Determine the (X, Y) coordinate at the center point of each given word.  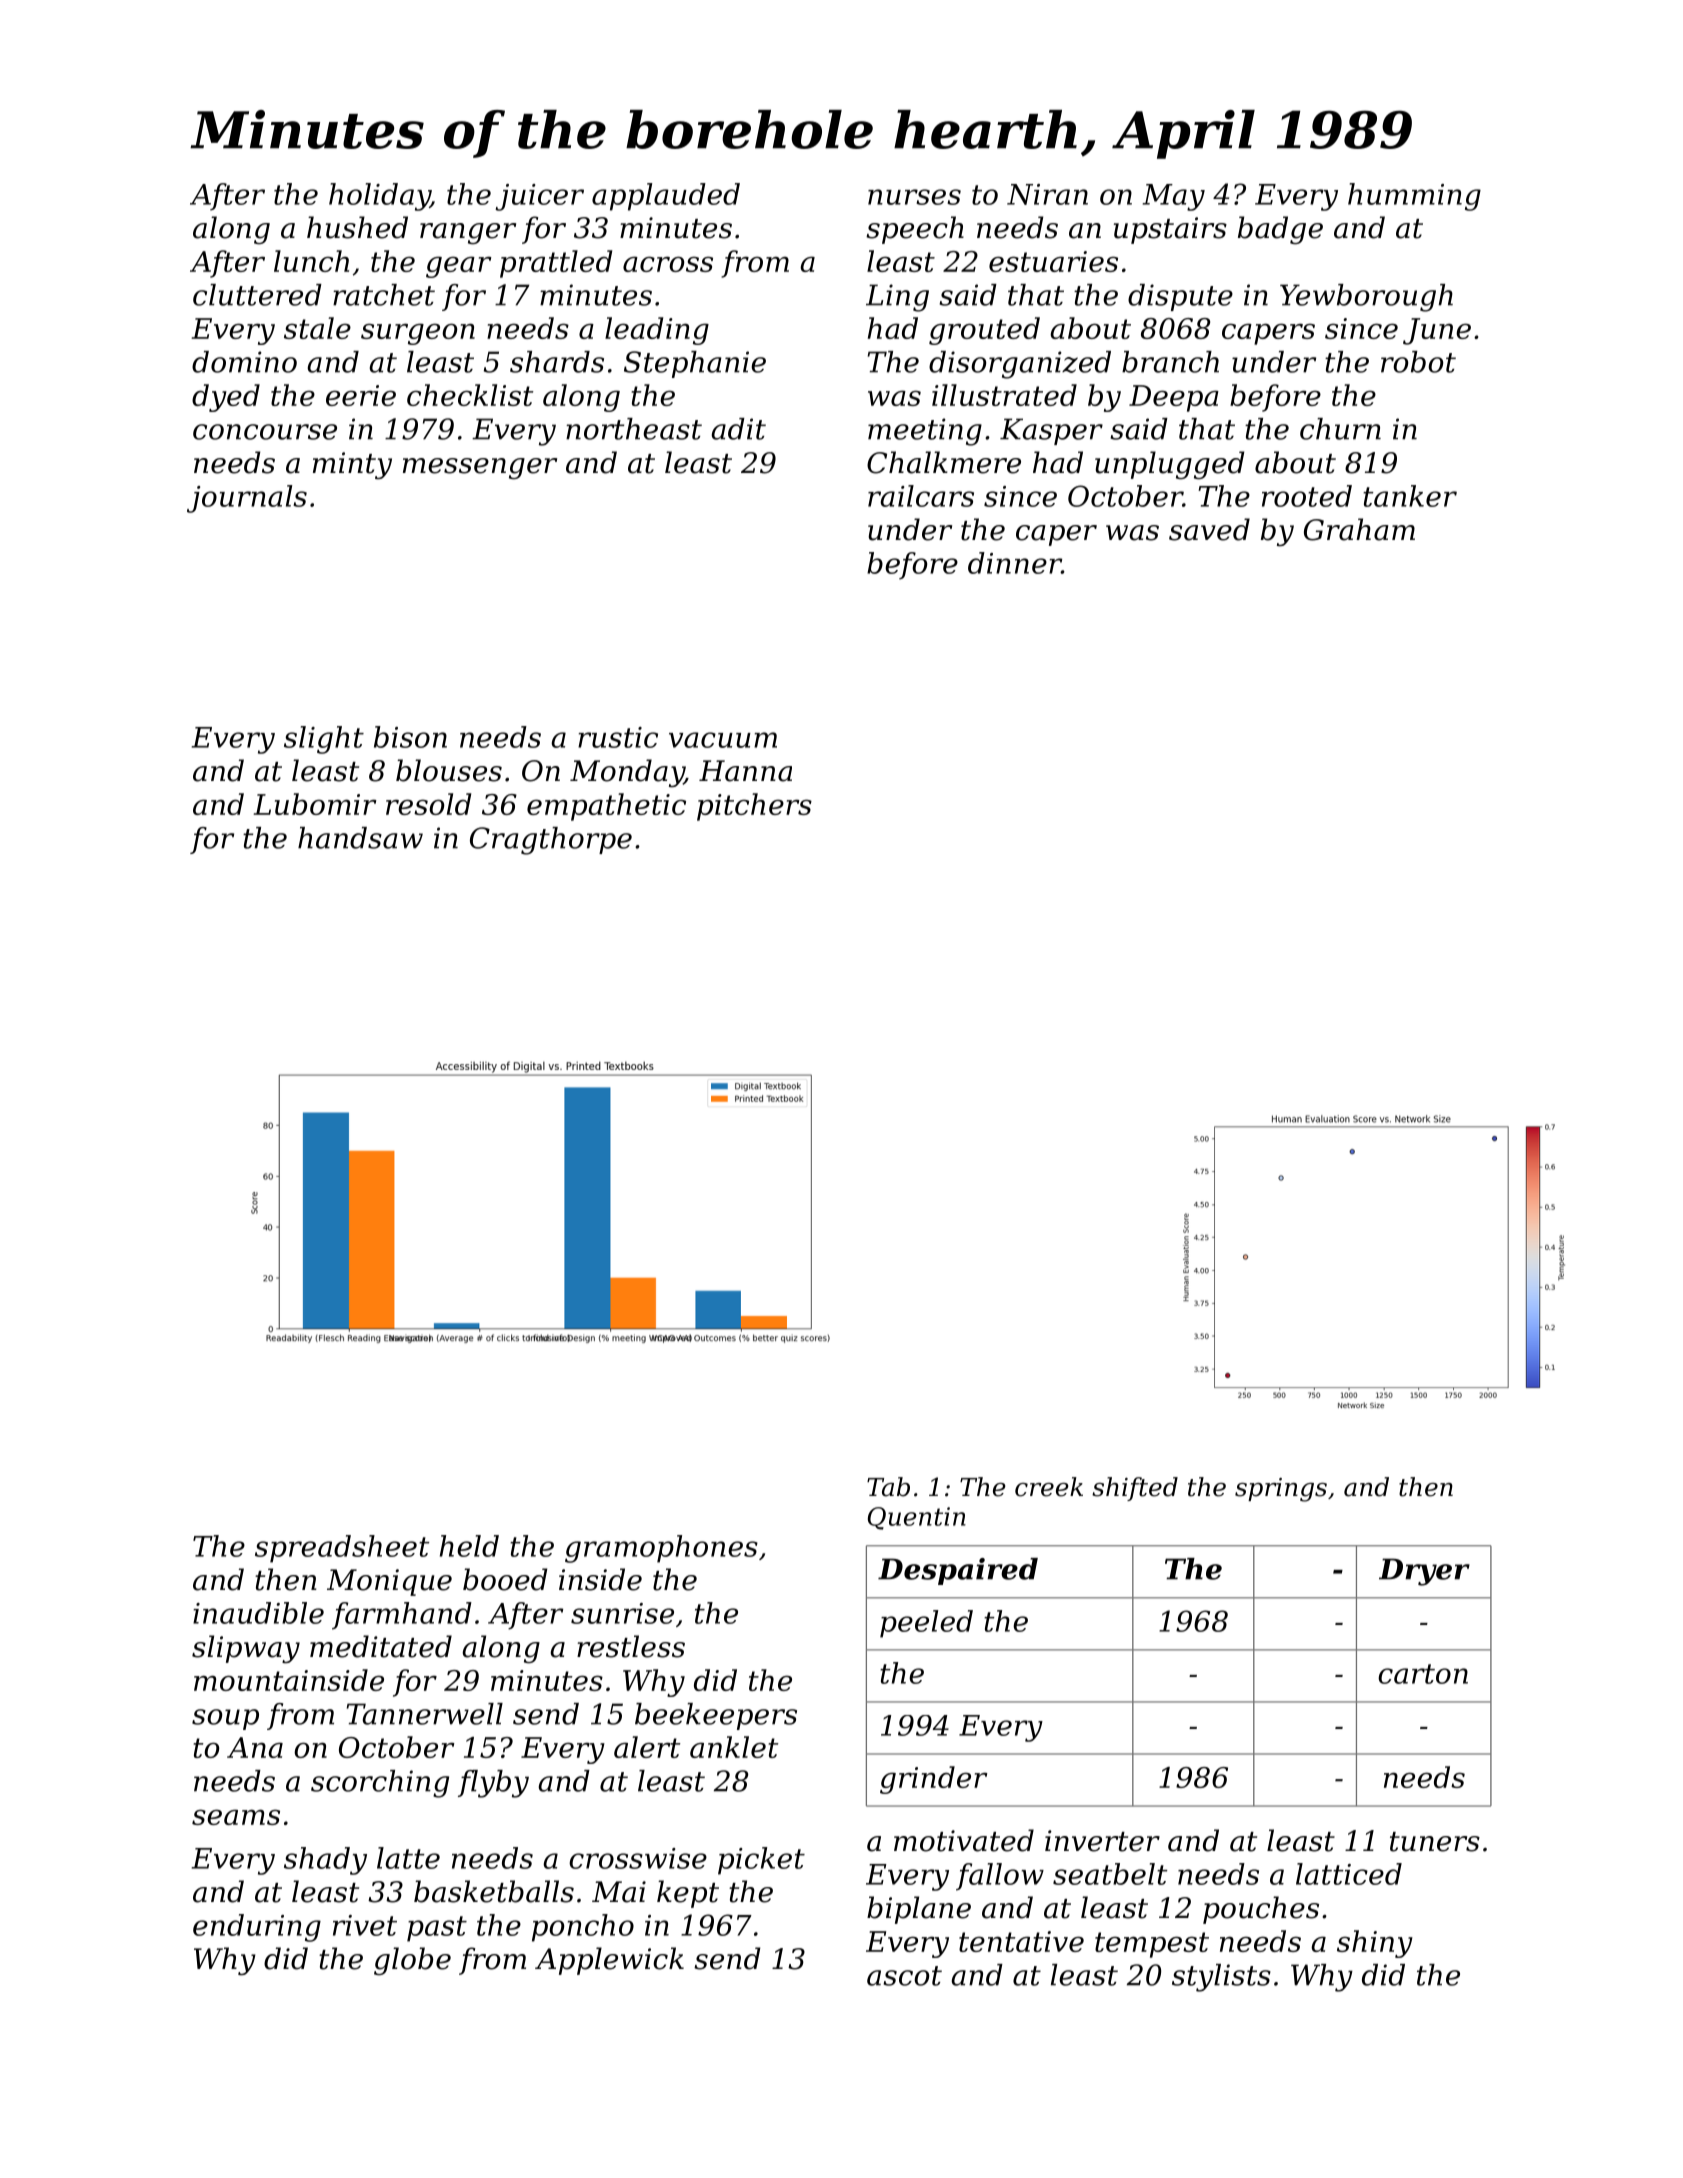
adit (738, 429)
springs (1281, 1490)
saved (1209, 529)
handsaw (360, 838)
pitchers (754, 807)
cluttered (257, 295)
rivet (365, 1925)
